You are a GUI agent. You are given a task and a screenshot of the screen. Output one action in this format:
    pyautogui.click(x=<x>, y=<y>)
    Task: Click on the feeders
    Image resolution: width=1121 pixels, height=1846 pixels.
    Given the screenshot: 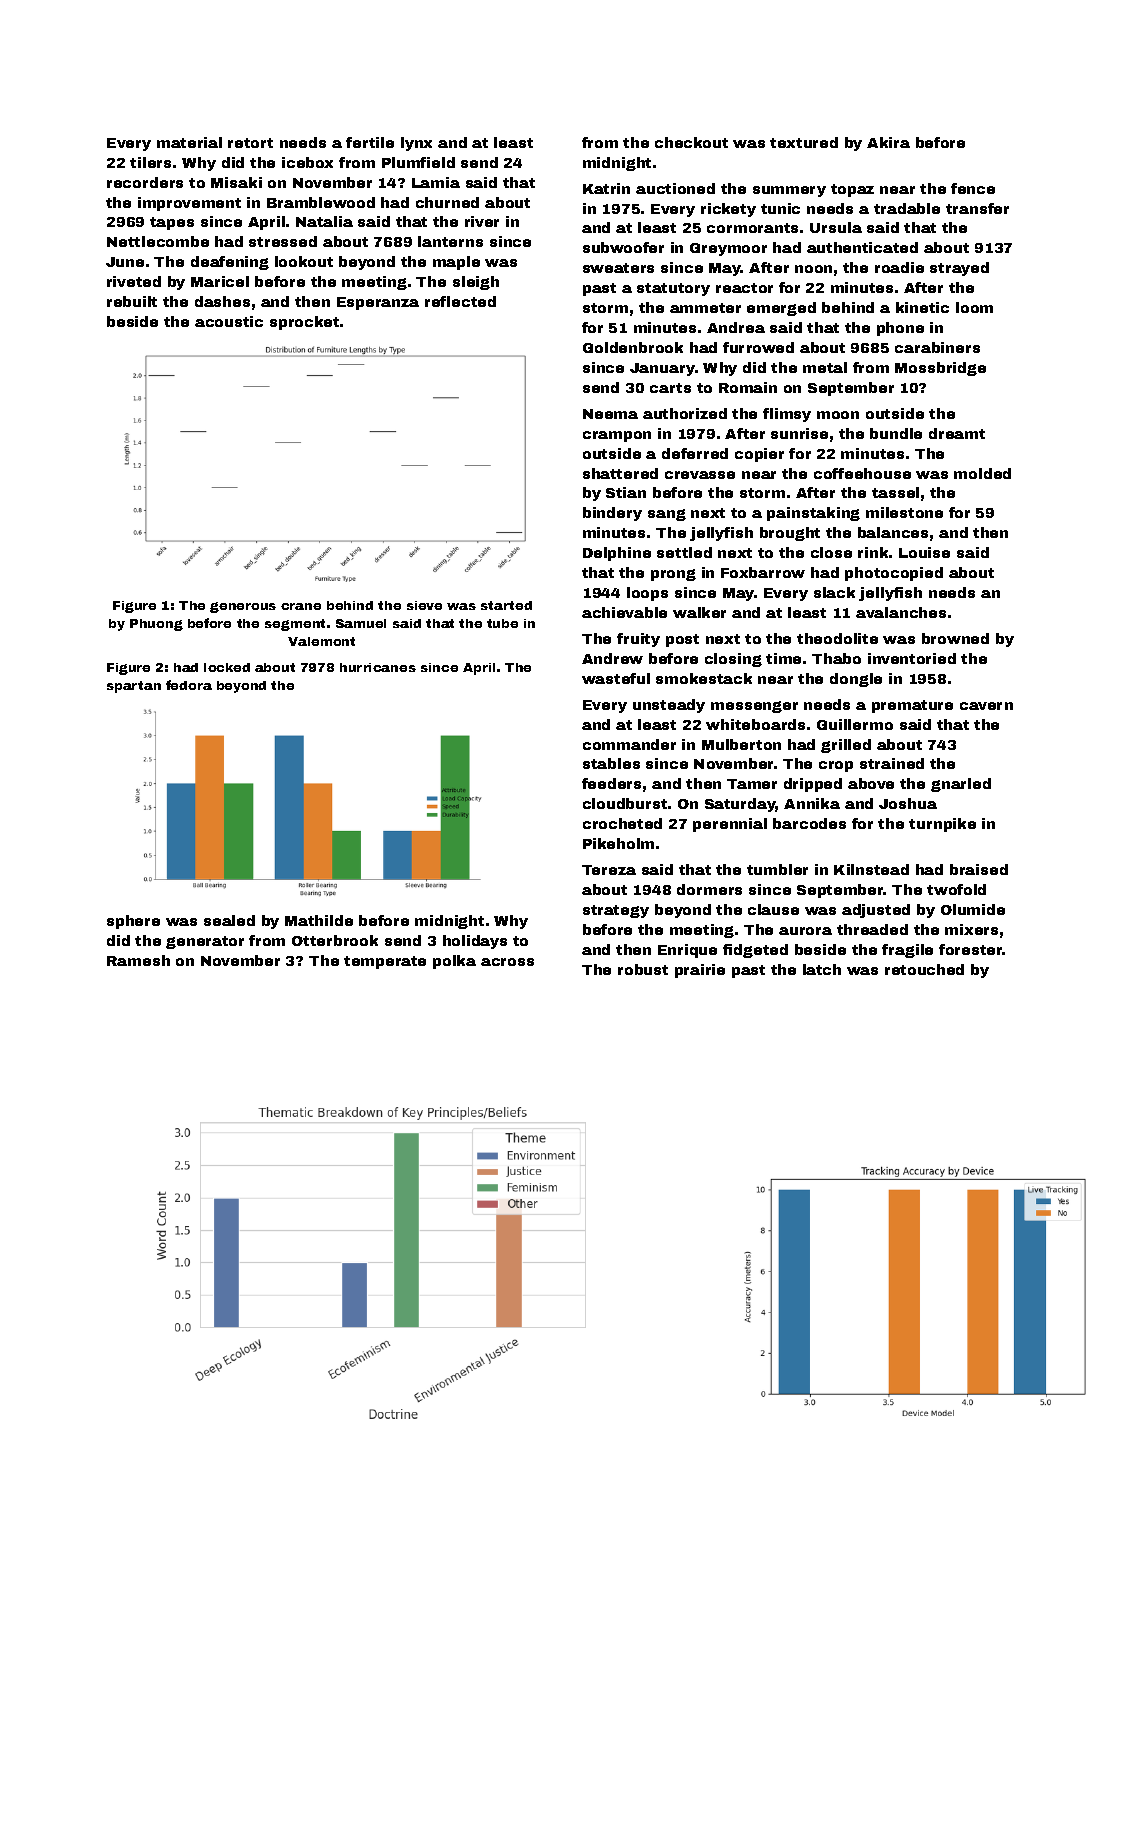 What is the action you would take?
    pyautogui.click(x=611, y=783)
